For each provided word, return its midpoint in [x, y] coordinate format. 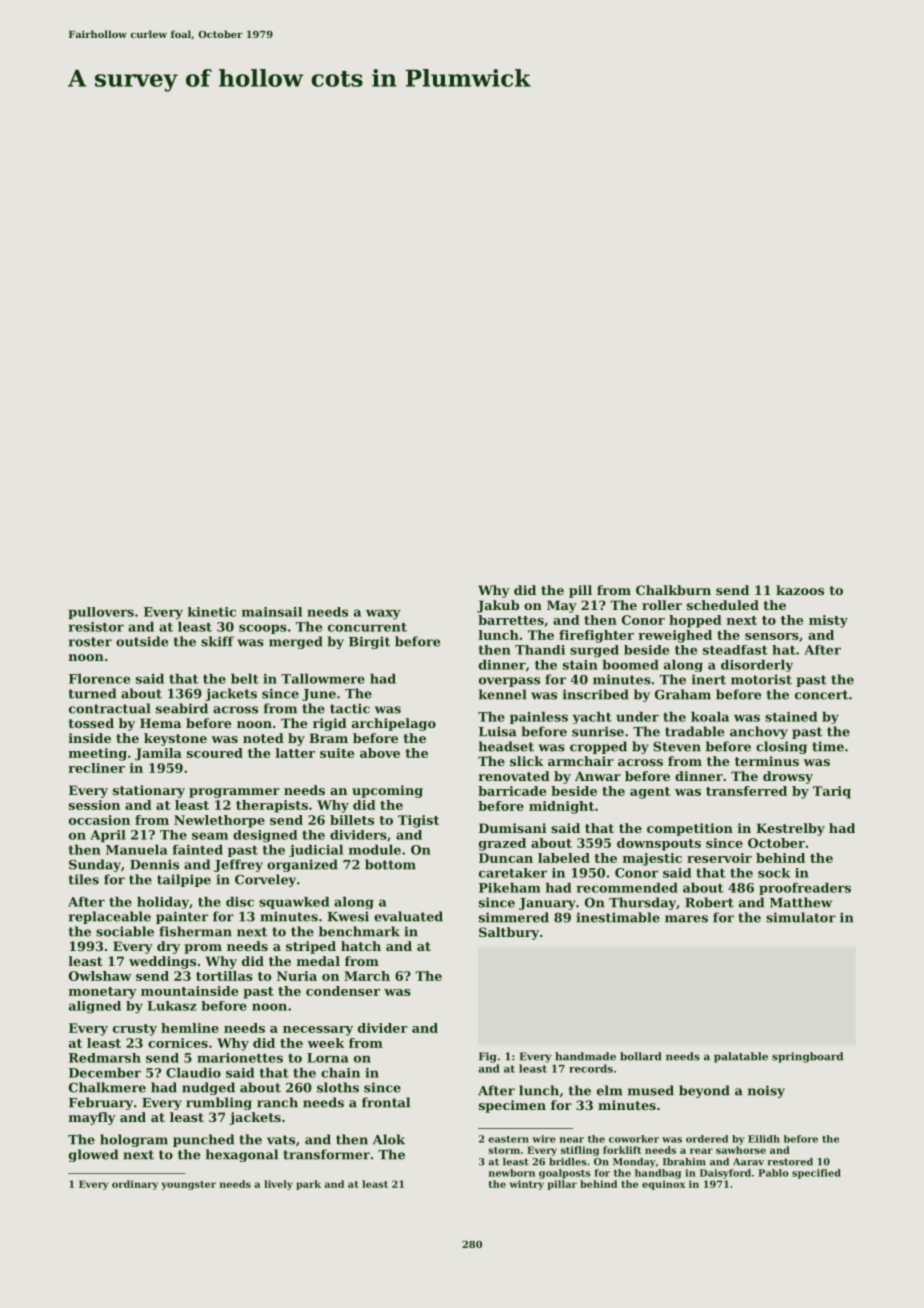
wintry [527, 1185]
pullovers [101, 613]
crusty [135, 1030]
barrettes [511, 620]
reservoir [719, 858]
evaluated [408, 916]
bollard [640, 1056]
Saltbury [509, 933]
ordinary [135, 1185]
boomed [631, 665]
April [108, 836]
